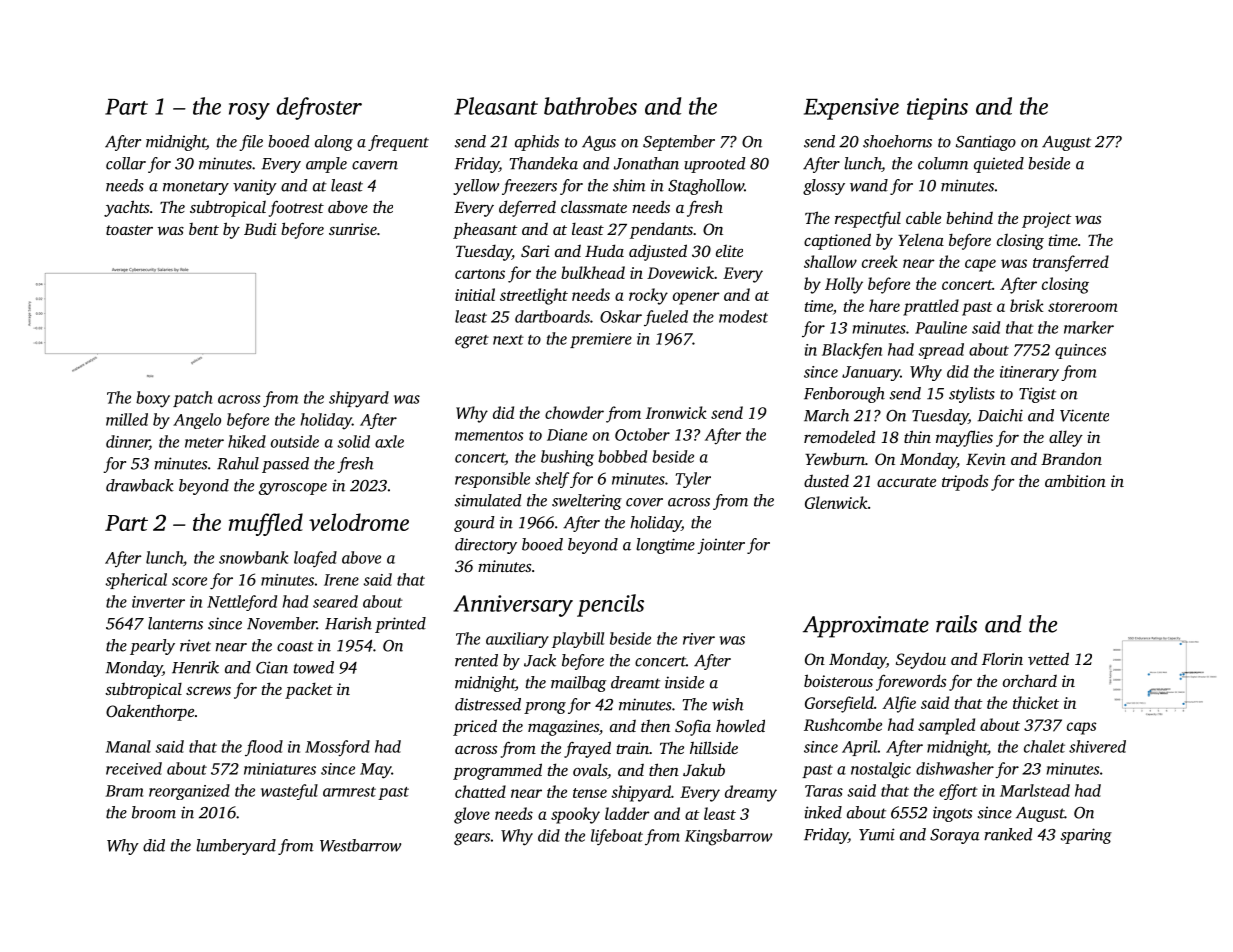 Image resolution: width=1233 pixels, height=952 pixels. I want to click on solid, so click(353, 441).
